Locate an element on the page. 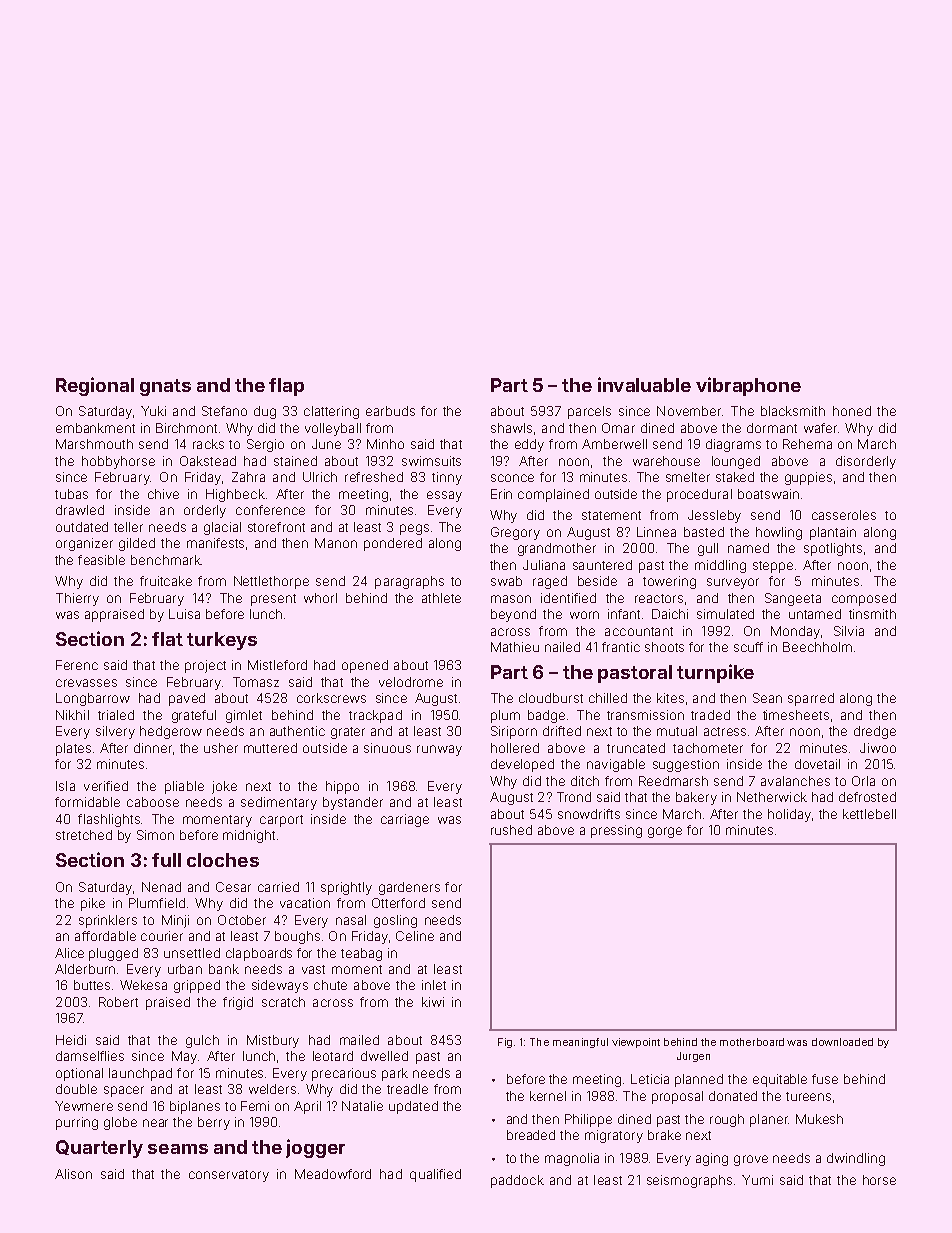  Sean is located at coordinates (767, 698).
